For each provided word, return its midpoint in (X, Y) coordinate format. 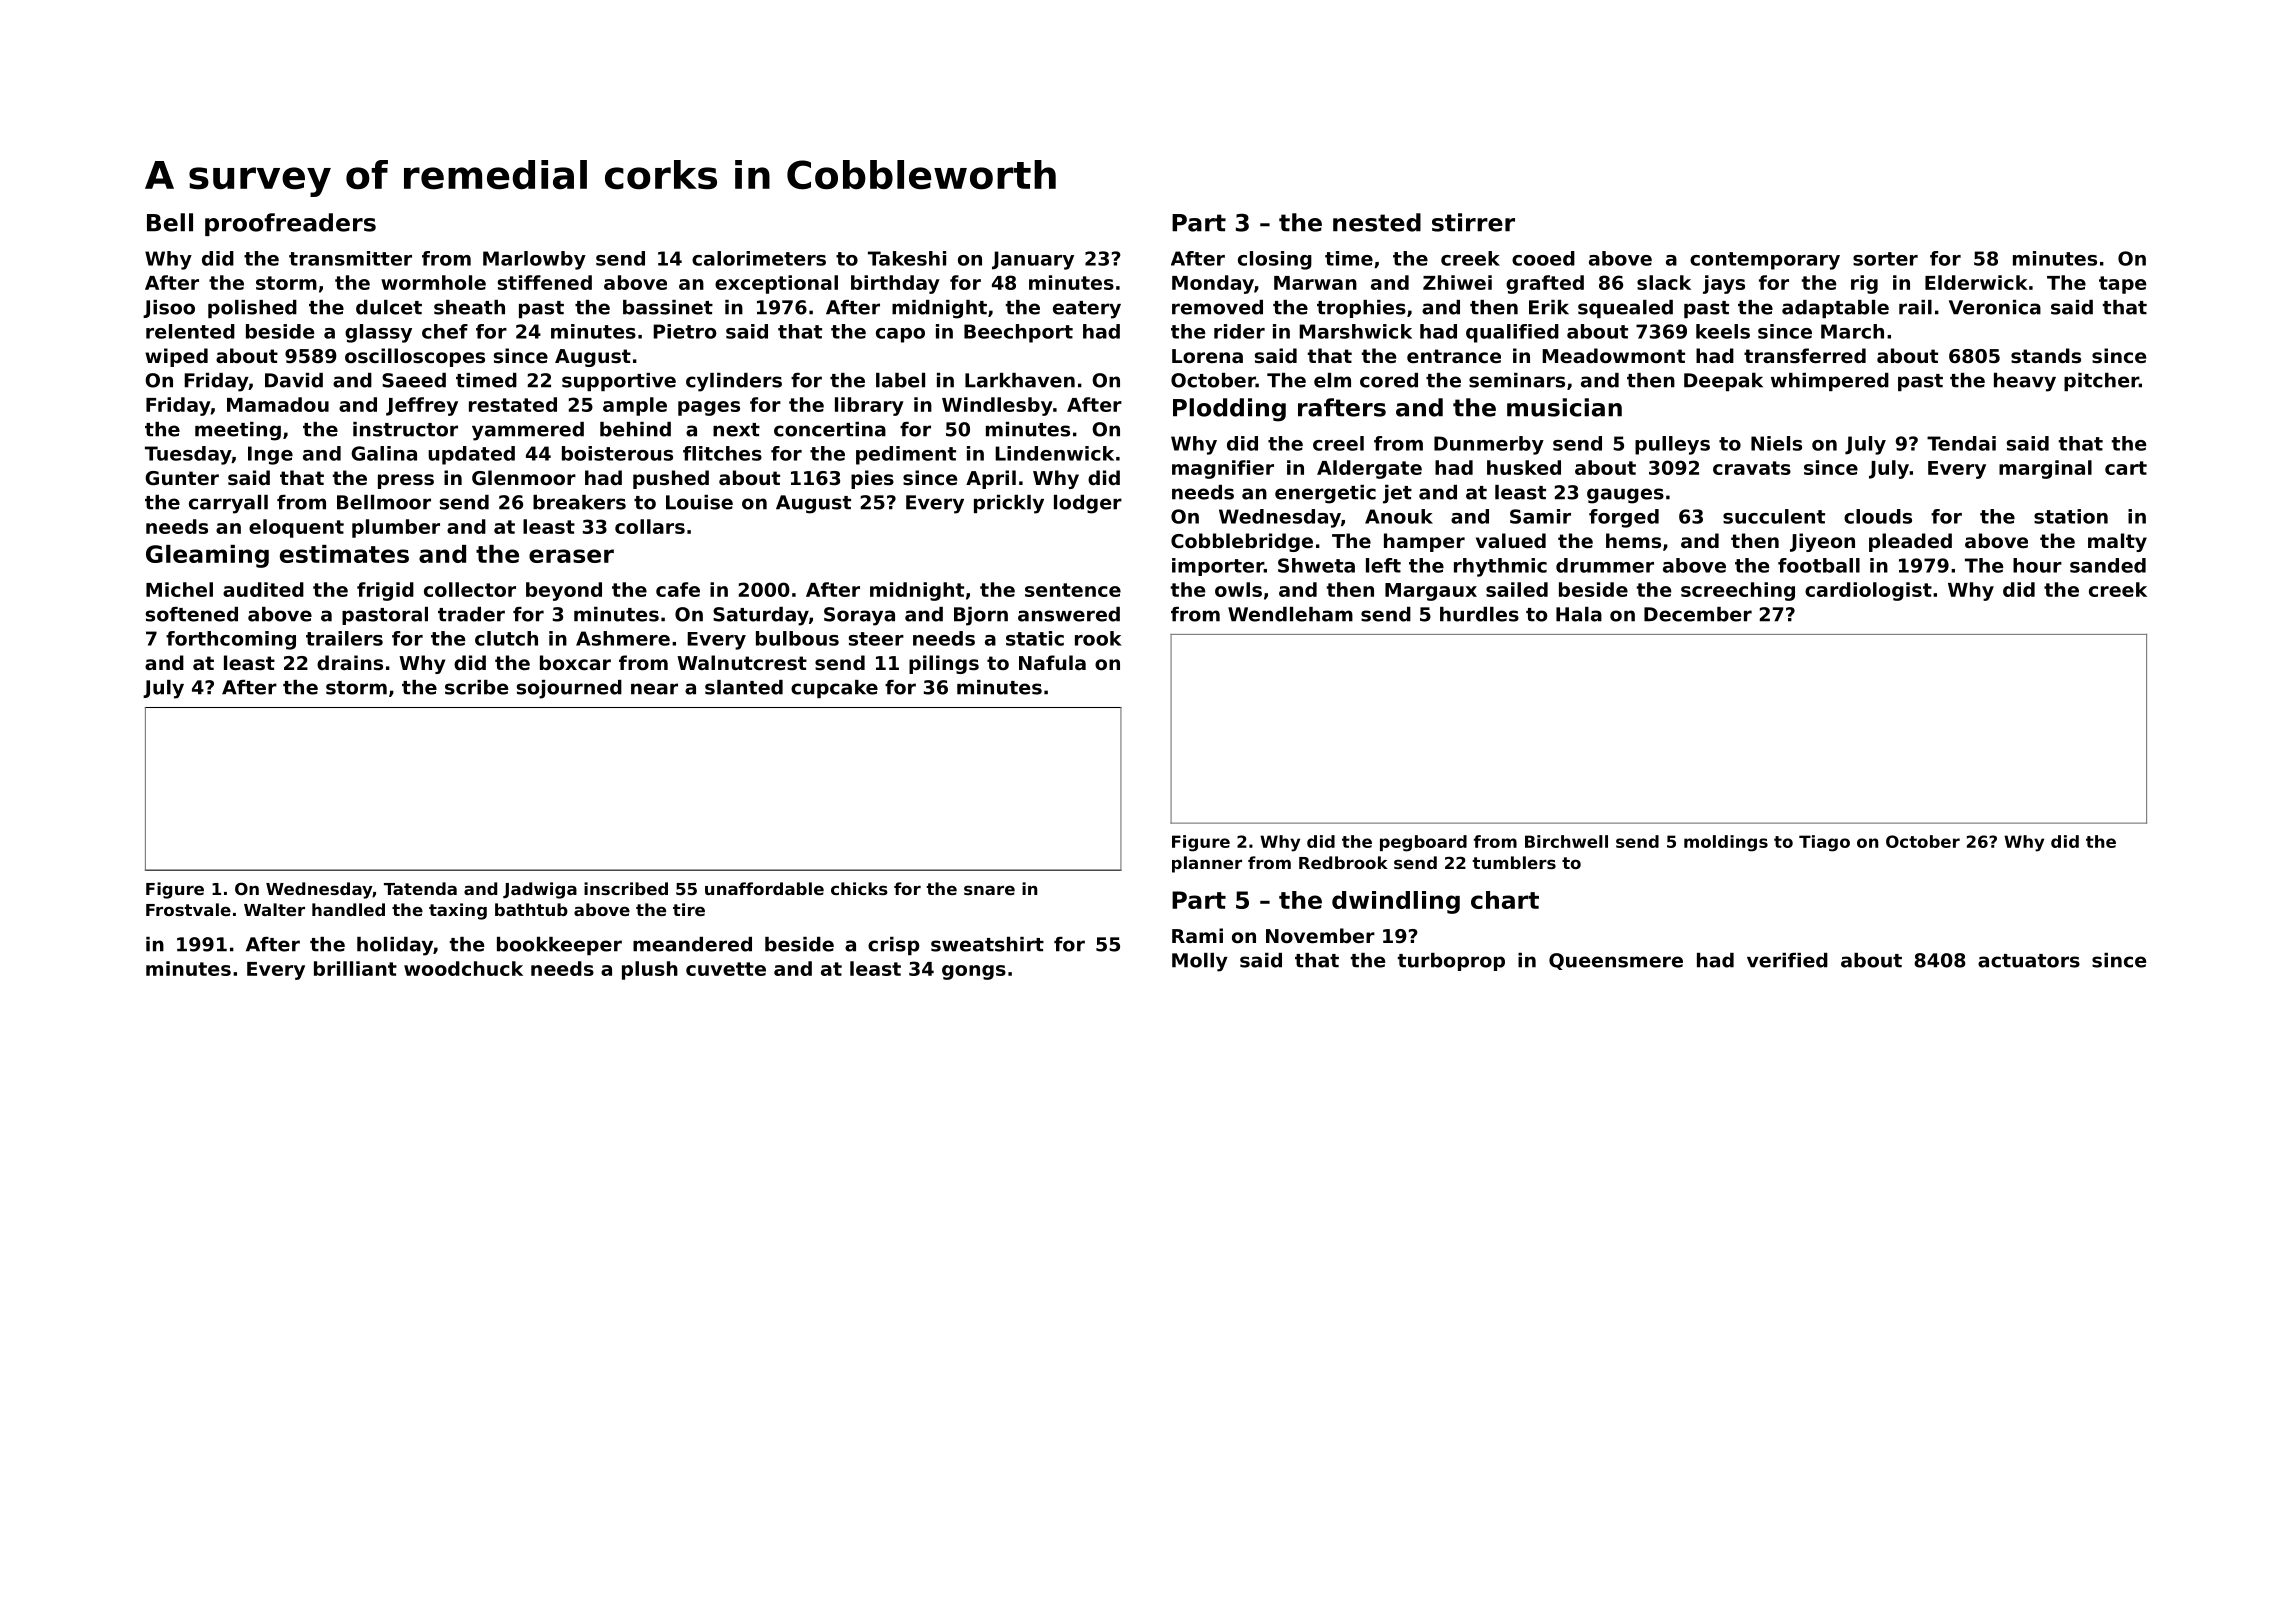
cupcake (834, 689)
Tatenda (420, 888)
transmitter (350, 258)
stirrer (1473, 222)
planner (1207, 864)
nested (1377, 222)
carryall (228, 504)
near (654, 689)
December (1698, 614)
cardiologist (1868, 591)
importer (1218, 567)
